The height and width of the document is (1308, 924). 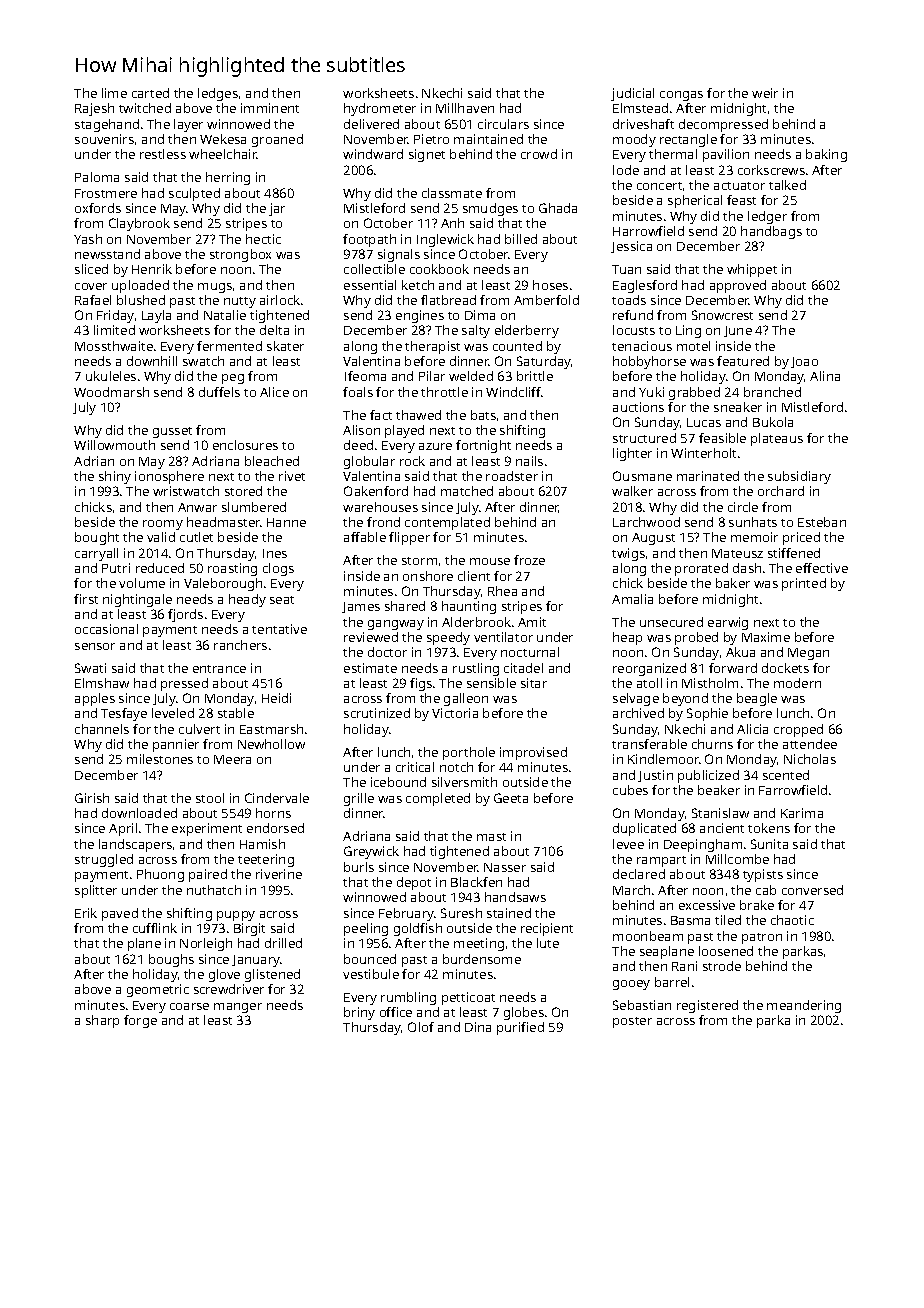 I want to click on scrutinized, so click(x=377, y=713).
